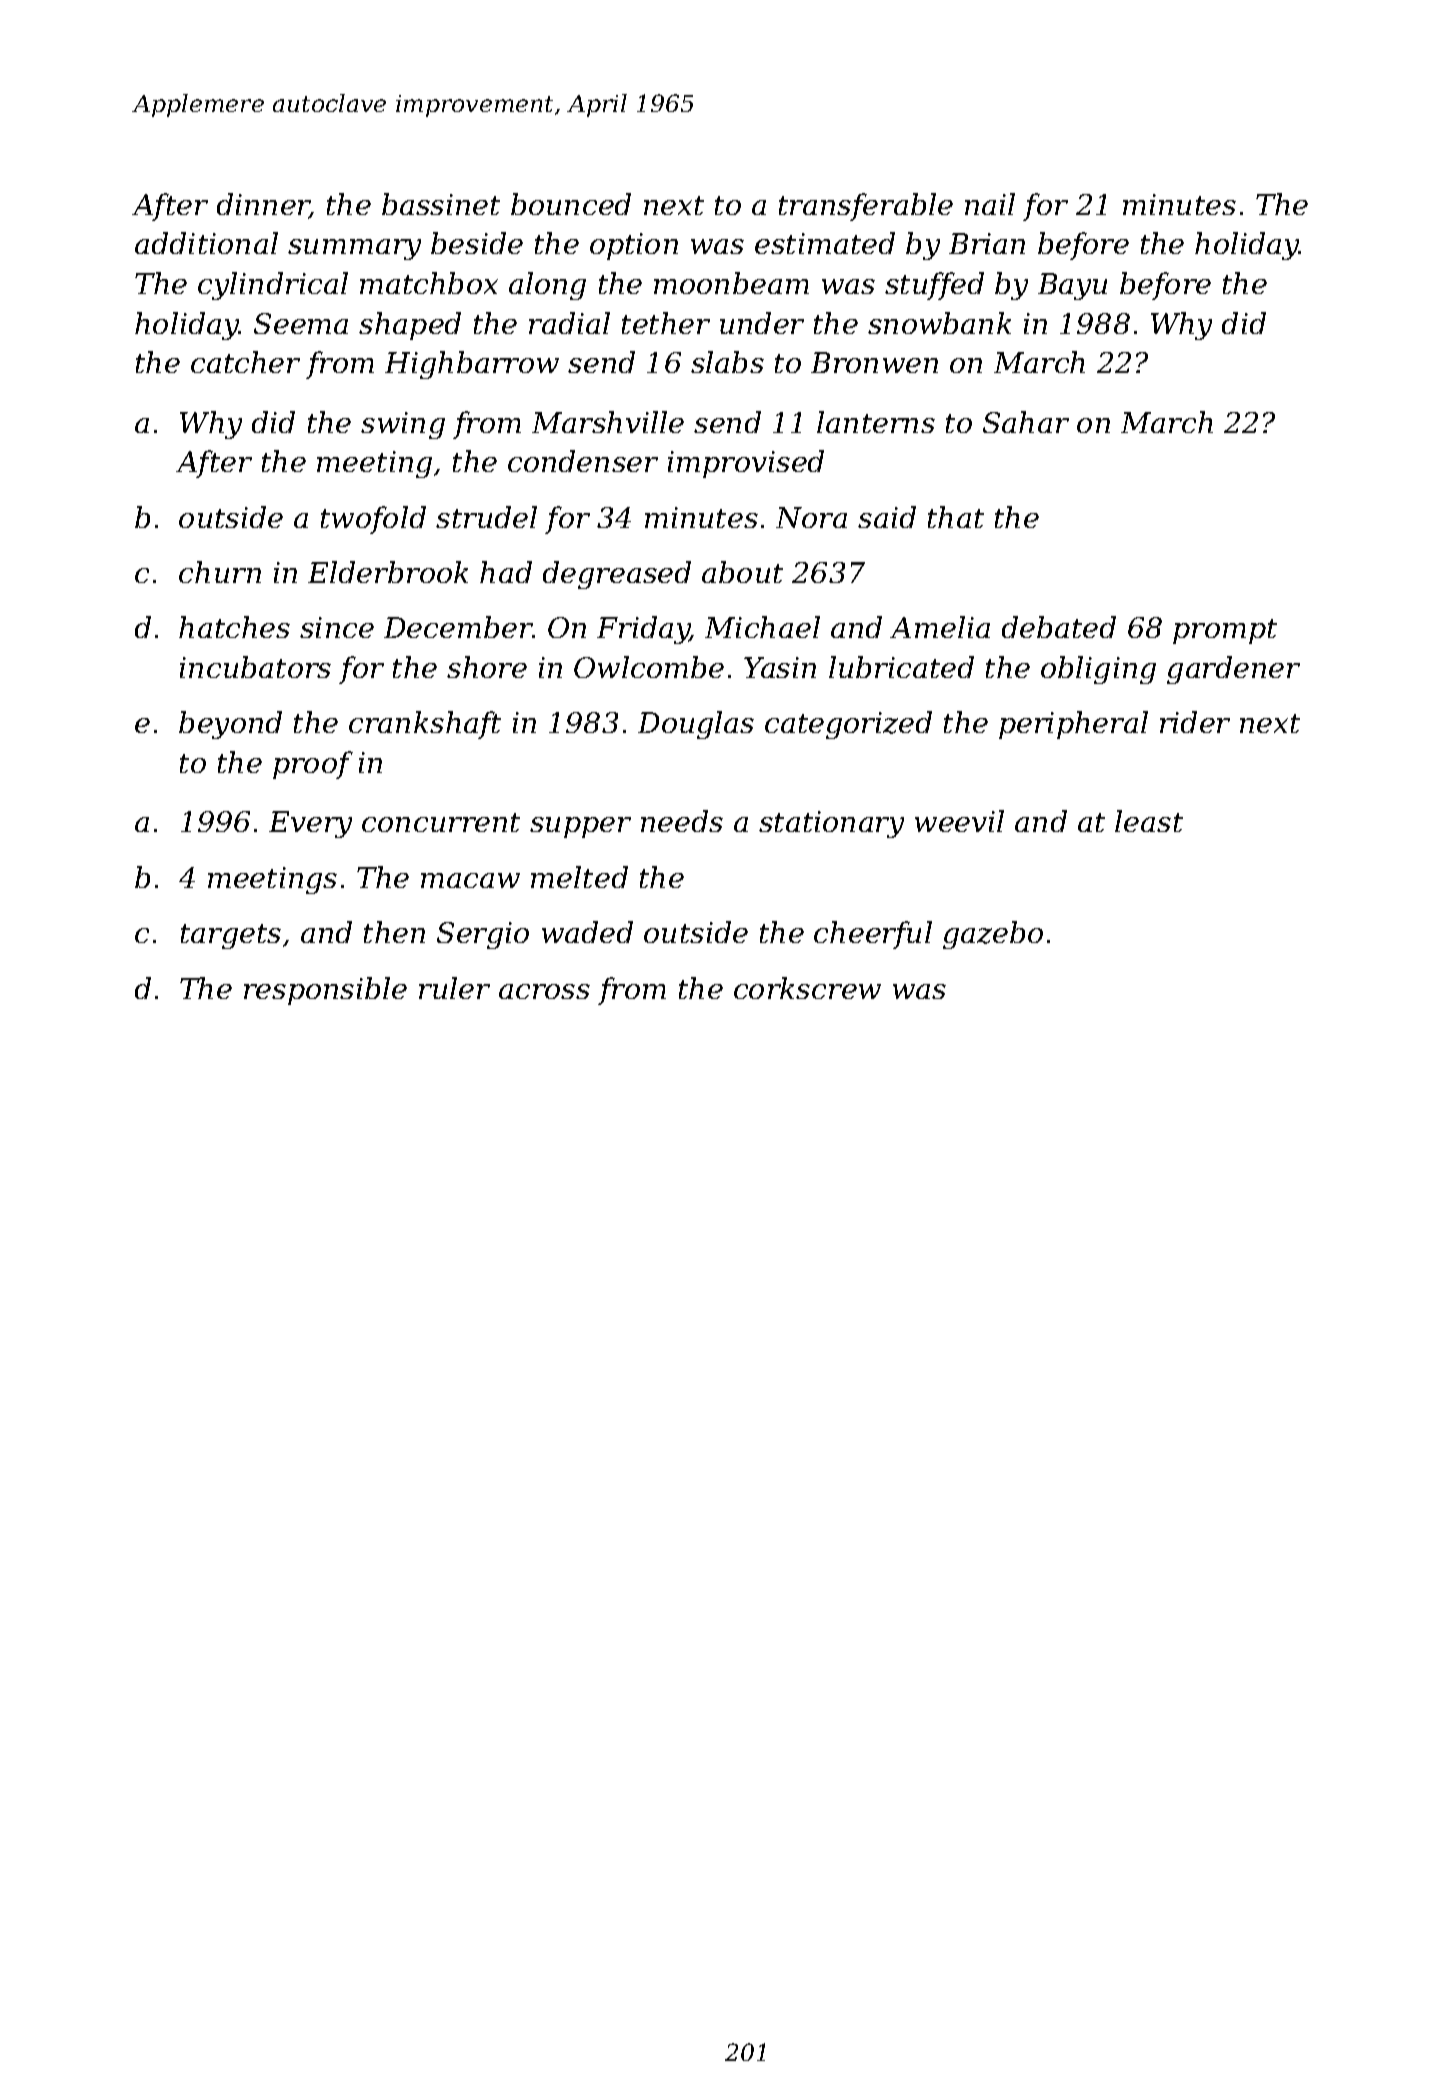 The width and height of the screenshot is (1450, 2100). I want to click on Sahar, so click(1026, 422).
